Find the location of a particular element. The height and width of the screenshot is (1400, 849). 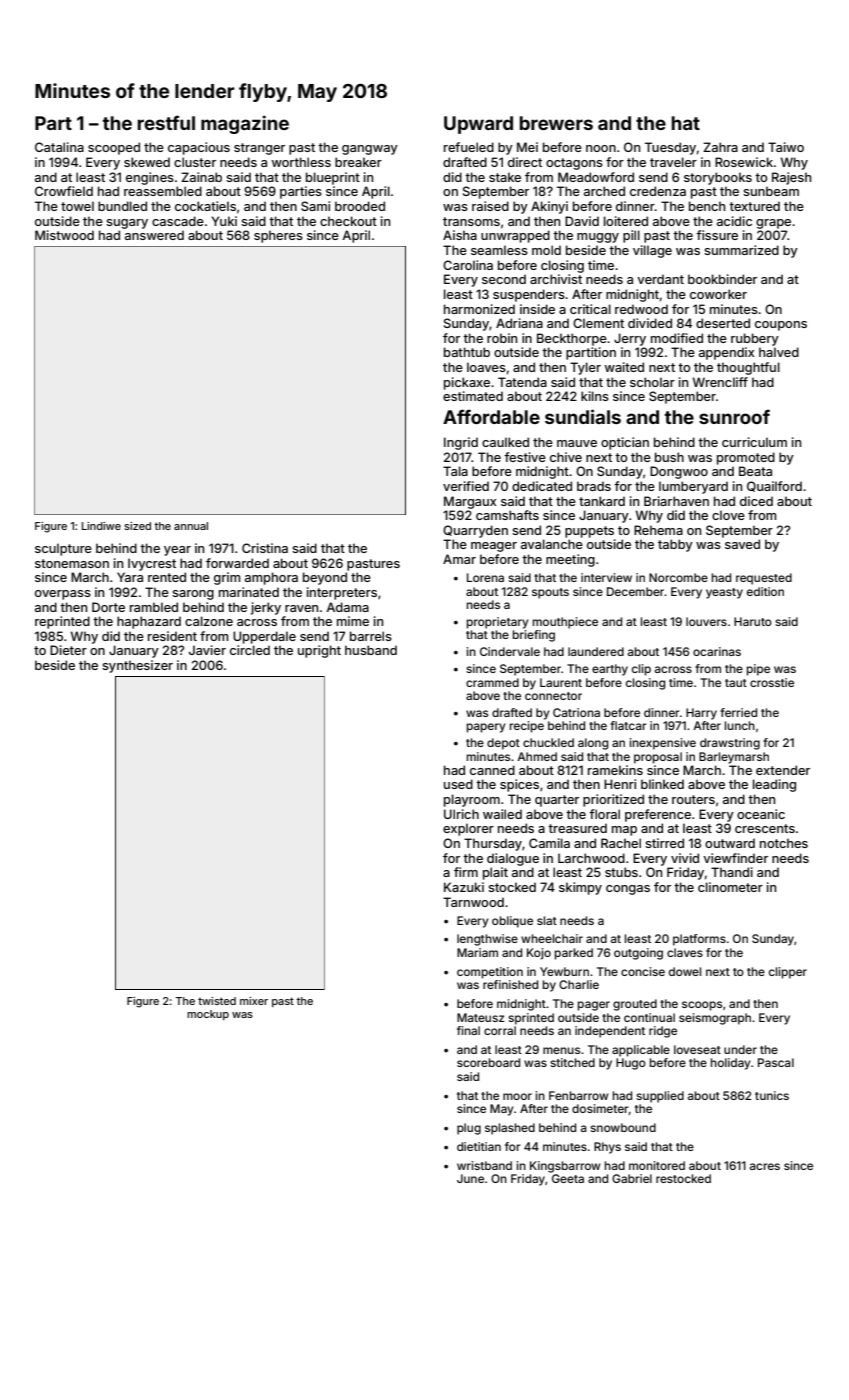

seismograph is located at coordinates (715, 1019).
